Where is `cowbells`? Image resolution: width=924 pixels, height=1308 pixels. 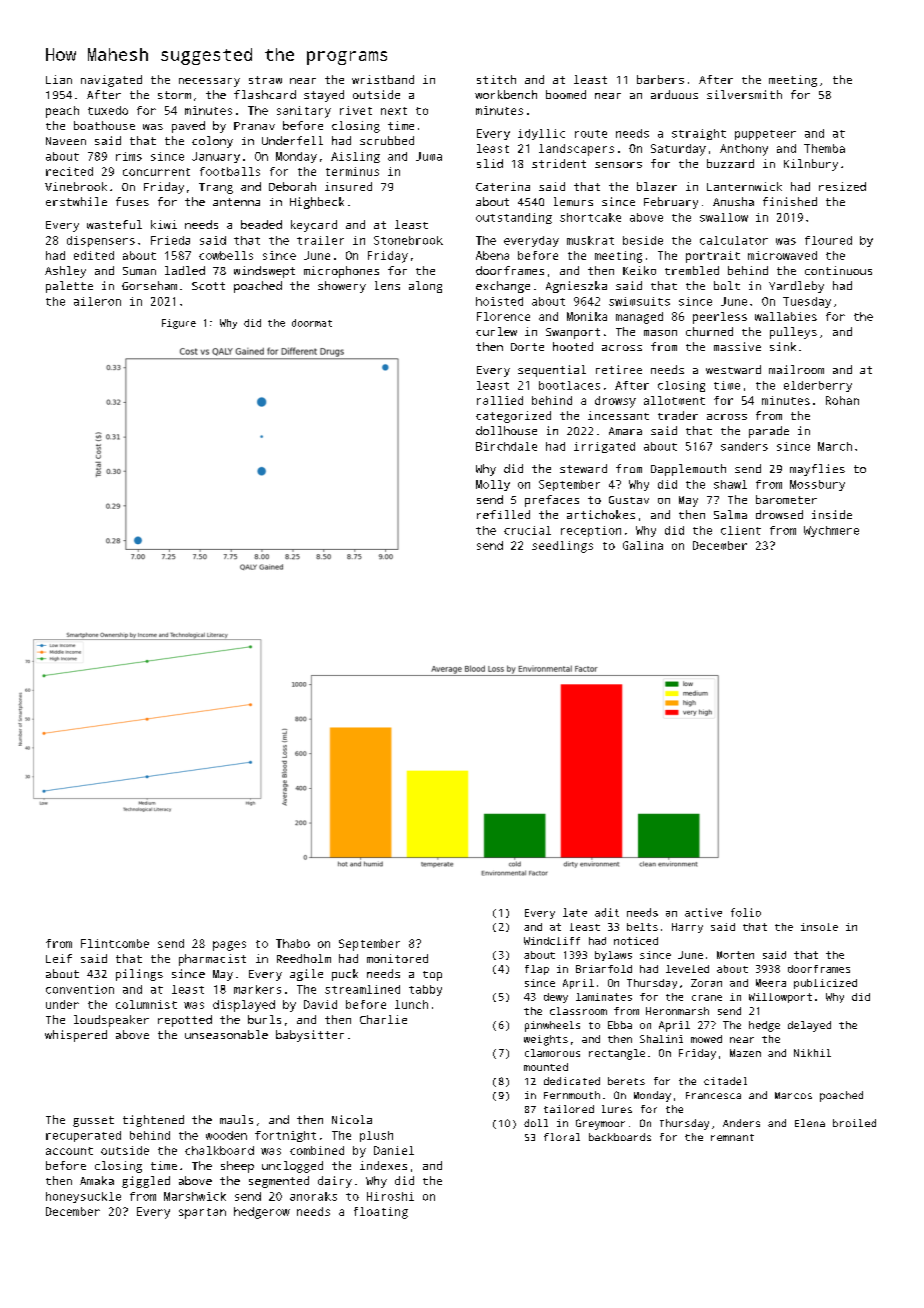 cowbells is located at coordinates (226, 255).
